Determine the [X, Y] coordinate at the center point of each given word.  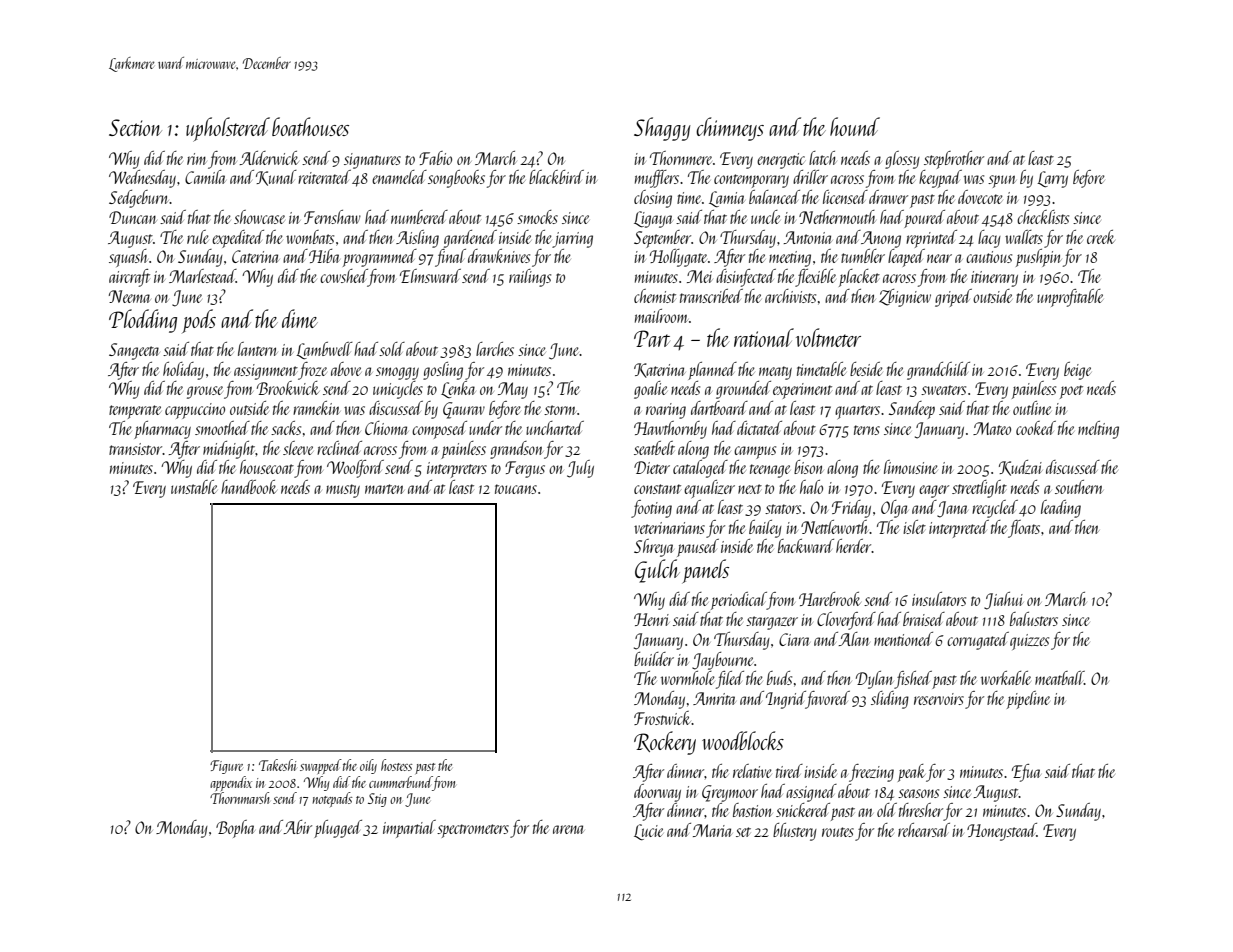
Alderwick [269, 158]
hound [855, 126]
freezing [871, 773]
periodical [739, 601]
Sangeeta [134, 351]
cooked [1036, 428]
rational [764, 337]
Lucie [648, 832]
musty [343, 491]
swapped [321, 766]
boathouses [310, 126]
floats [1024, 529]
